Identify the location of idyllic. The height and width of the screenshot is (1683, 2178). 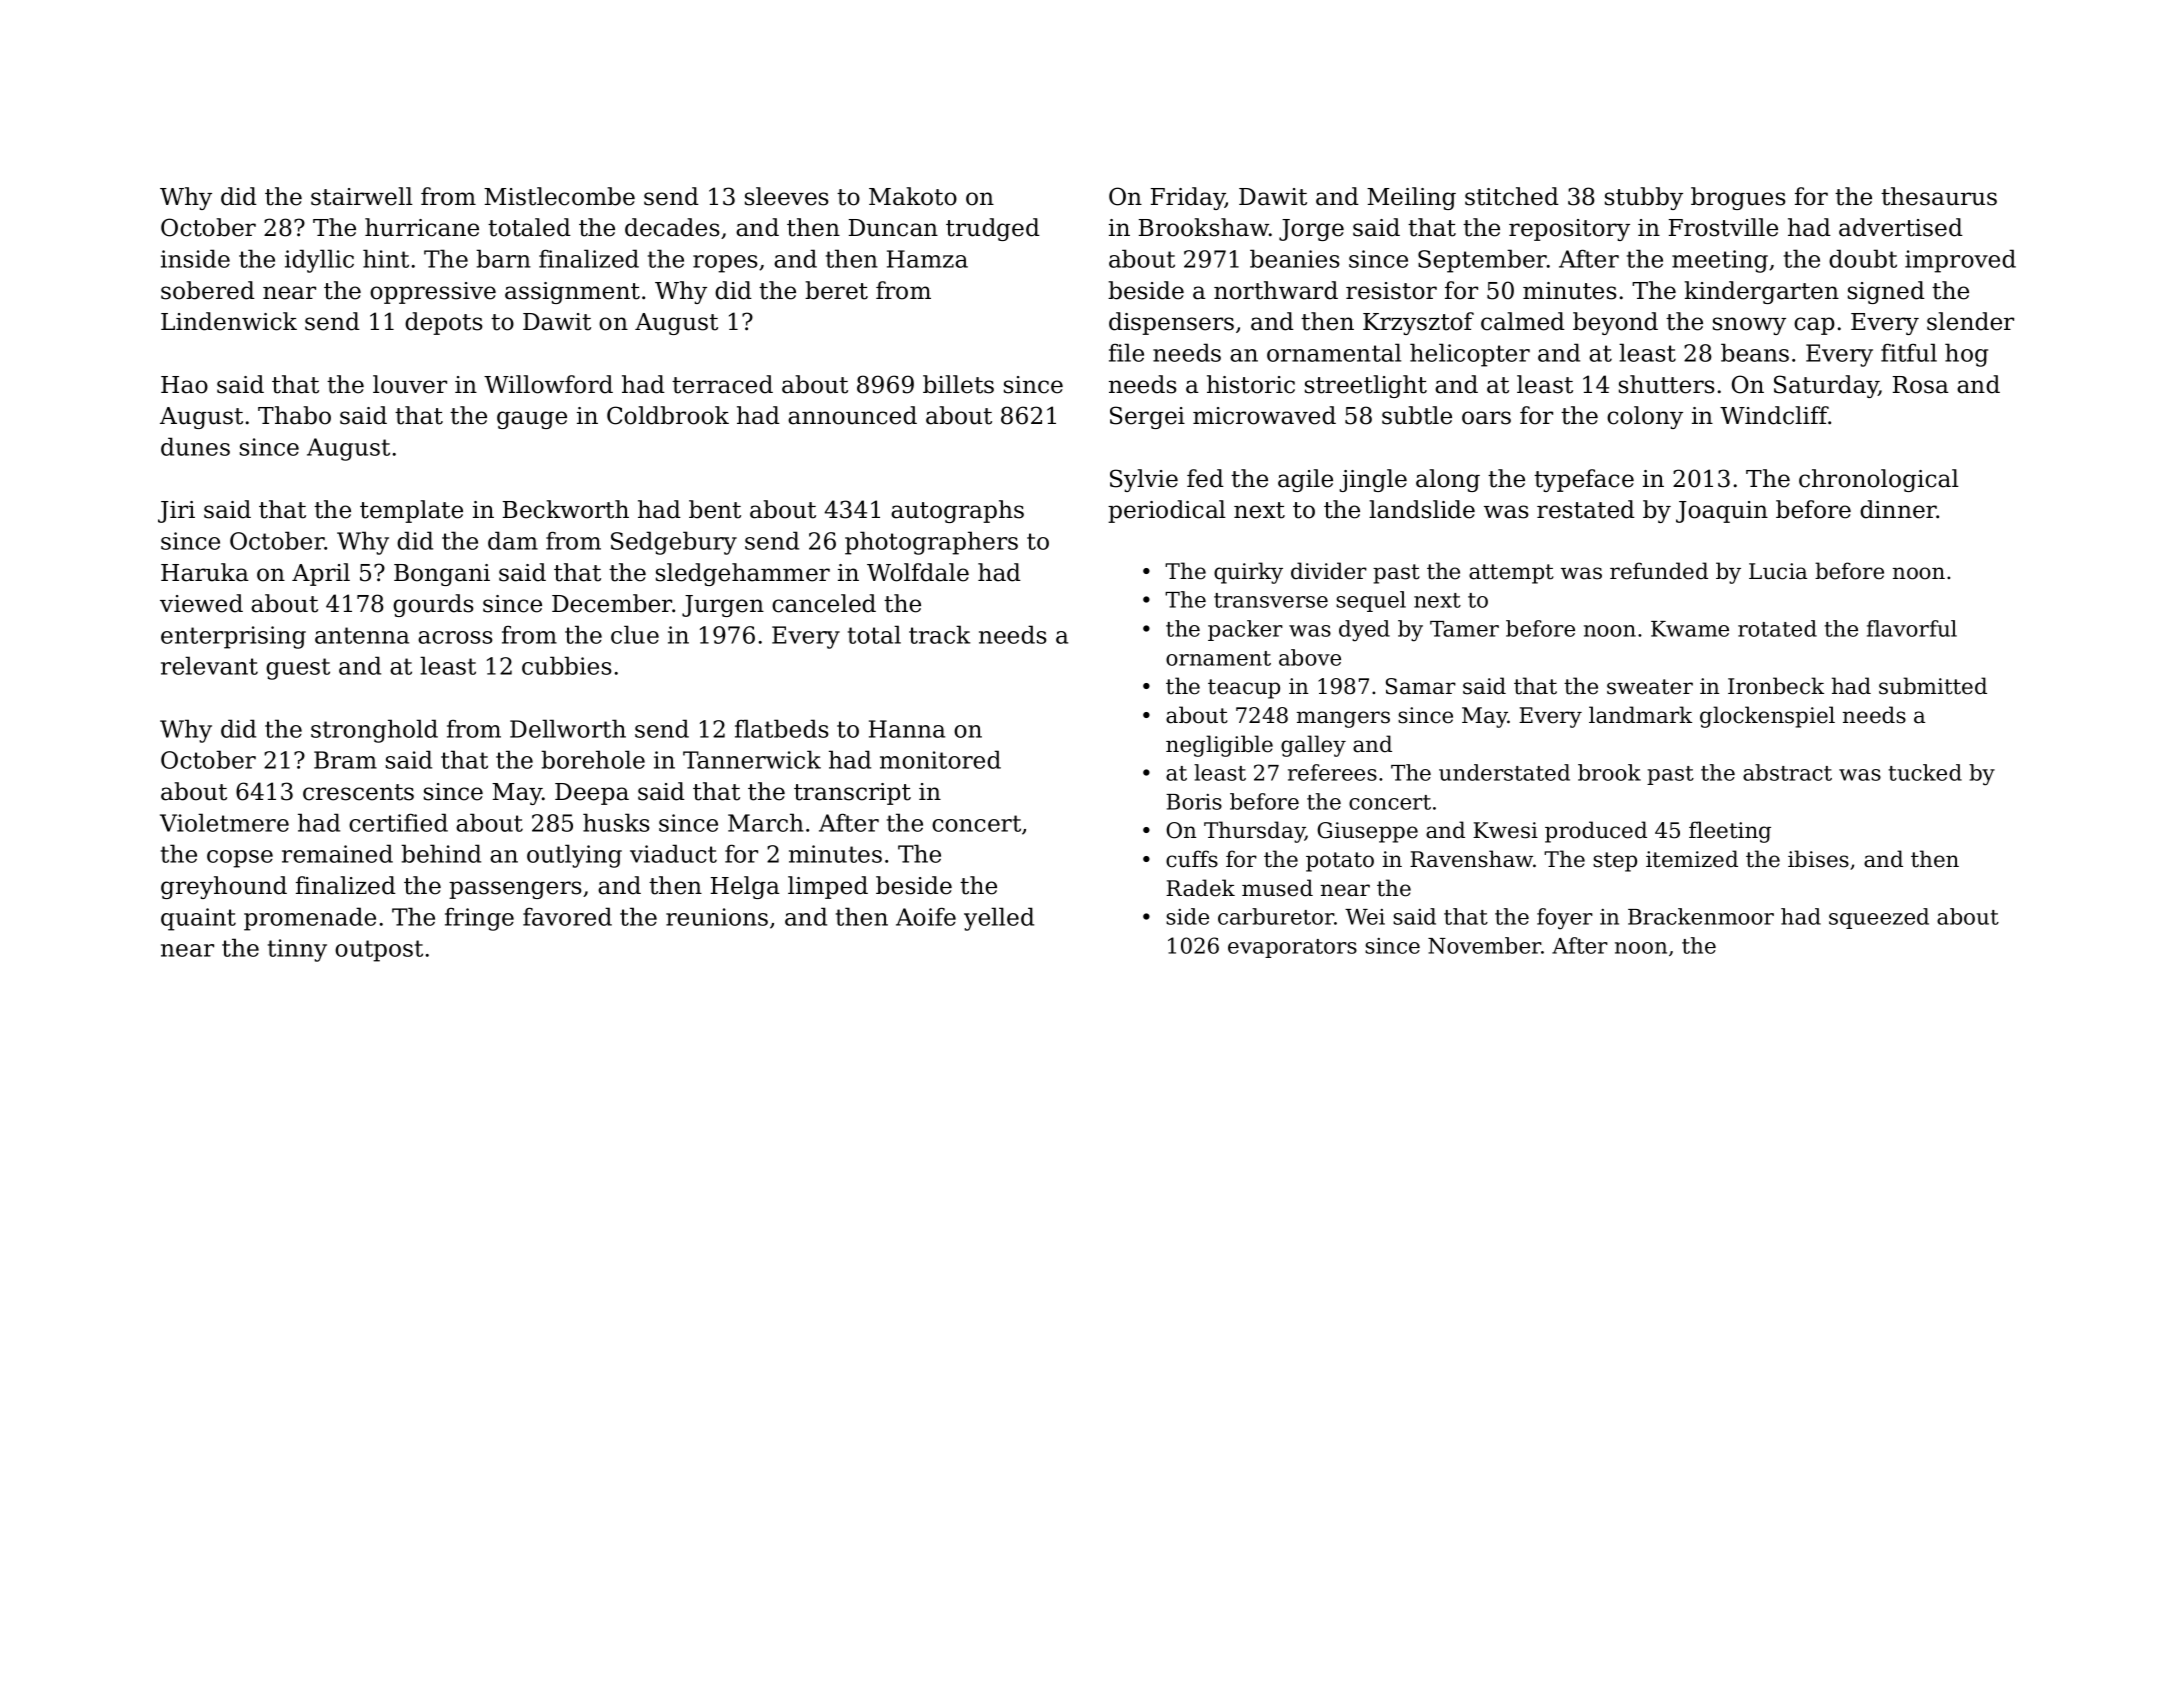
(319, 261).
